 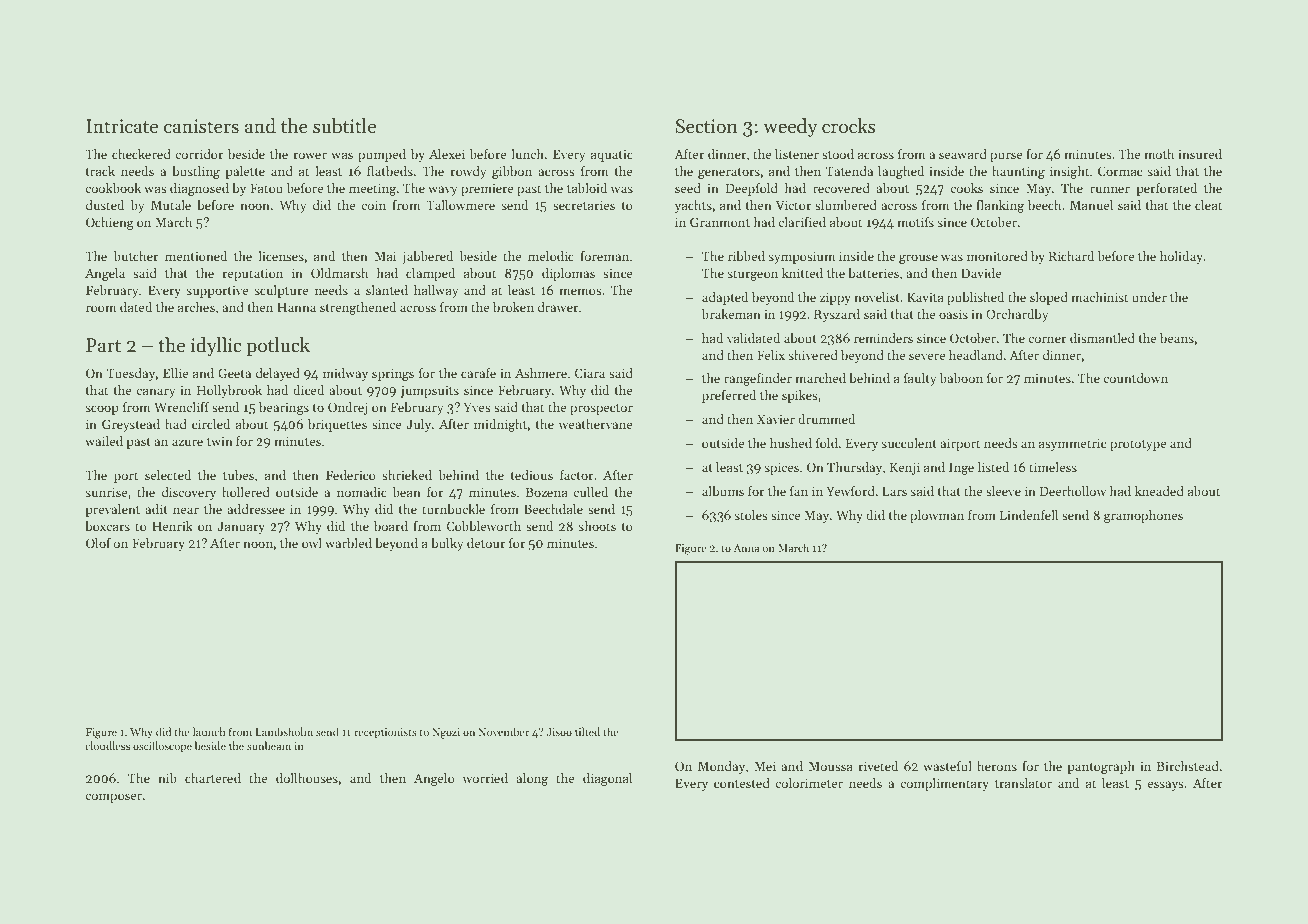 I want to click on potluck, so click(x=278, y=346).
